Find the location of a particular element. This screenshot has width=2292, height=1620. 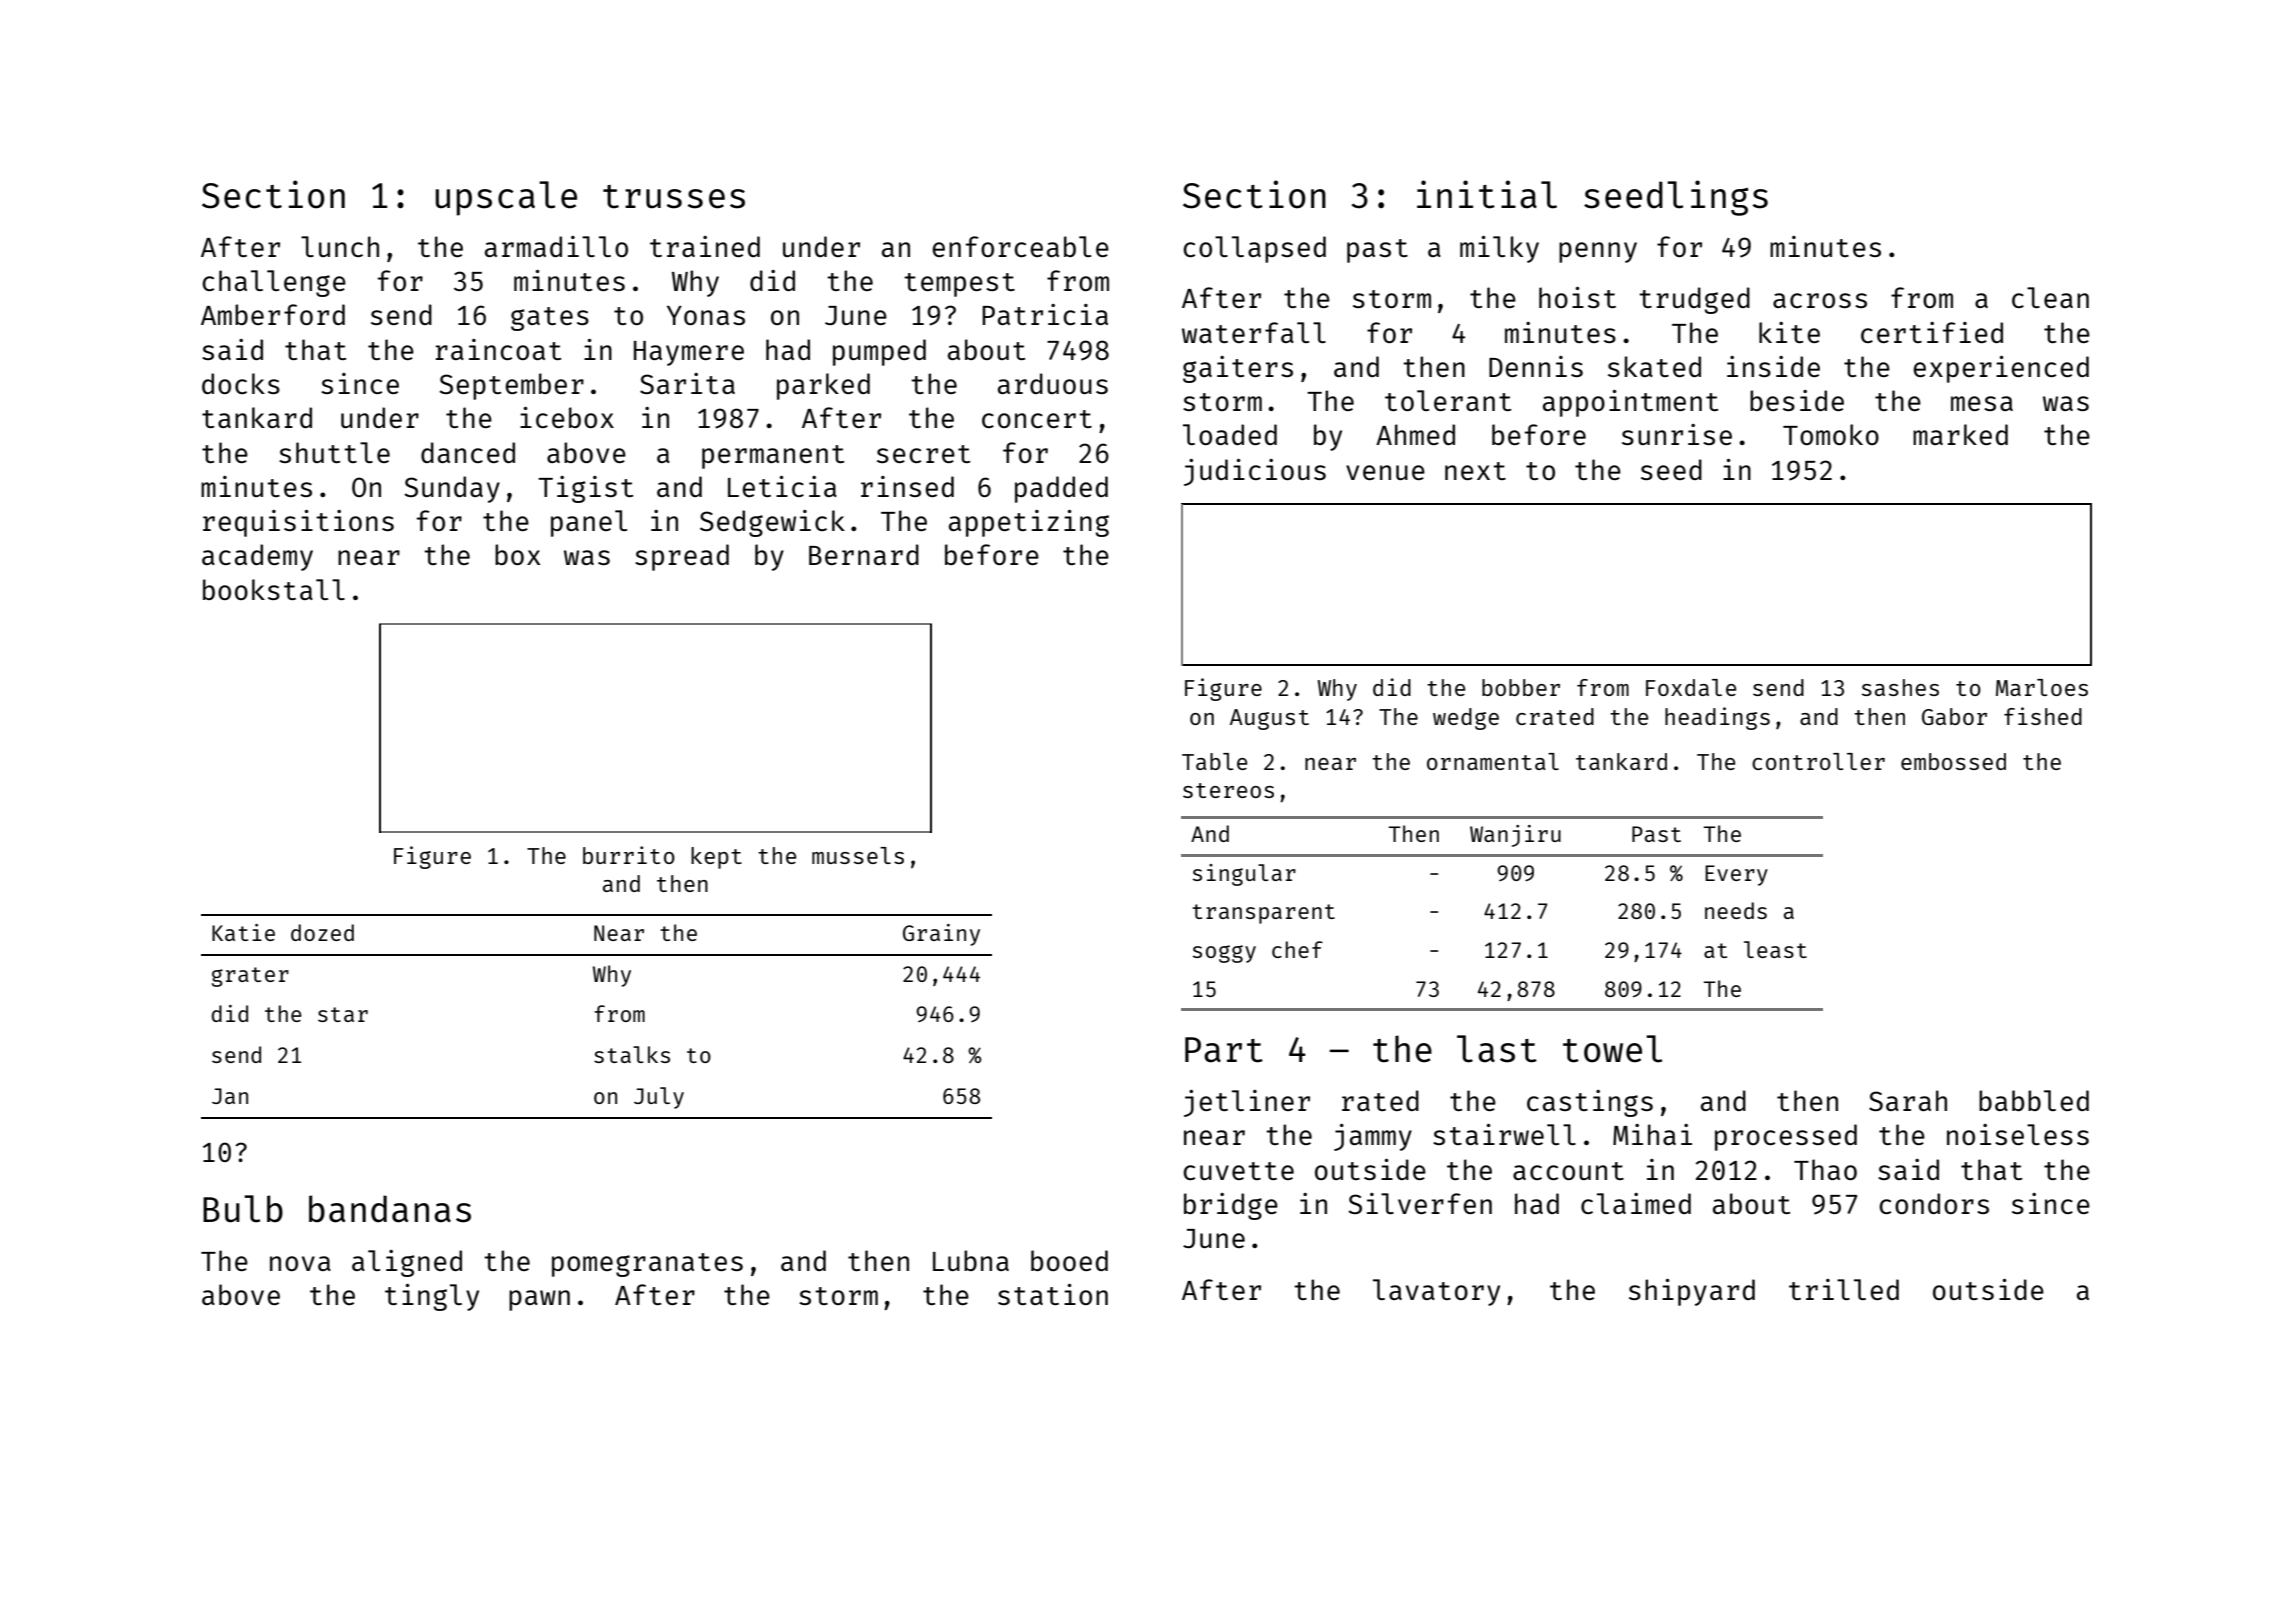

initial is located at coordinates (1487, 194).
